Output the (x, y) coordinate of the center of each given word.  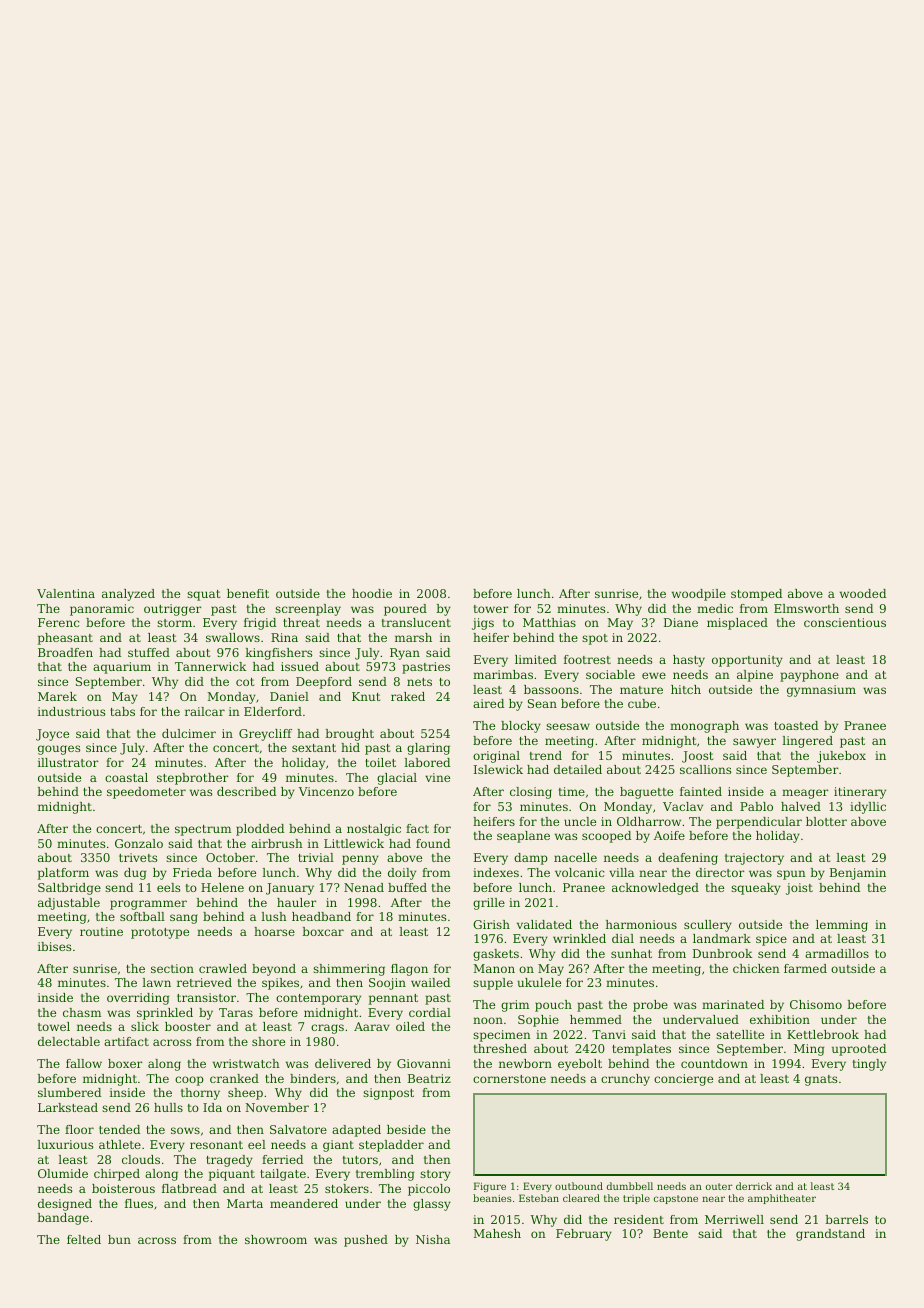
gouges (59, 750)
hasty (689, 661)
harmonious (641, 924)
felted (84, 1239)
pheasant (65, 639)
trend (545, 755)
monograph (704, 727)
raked (408, 696)
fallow (84, 1063)
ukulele (539, 982)
